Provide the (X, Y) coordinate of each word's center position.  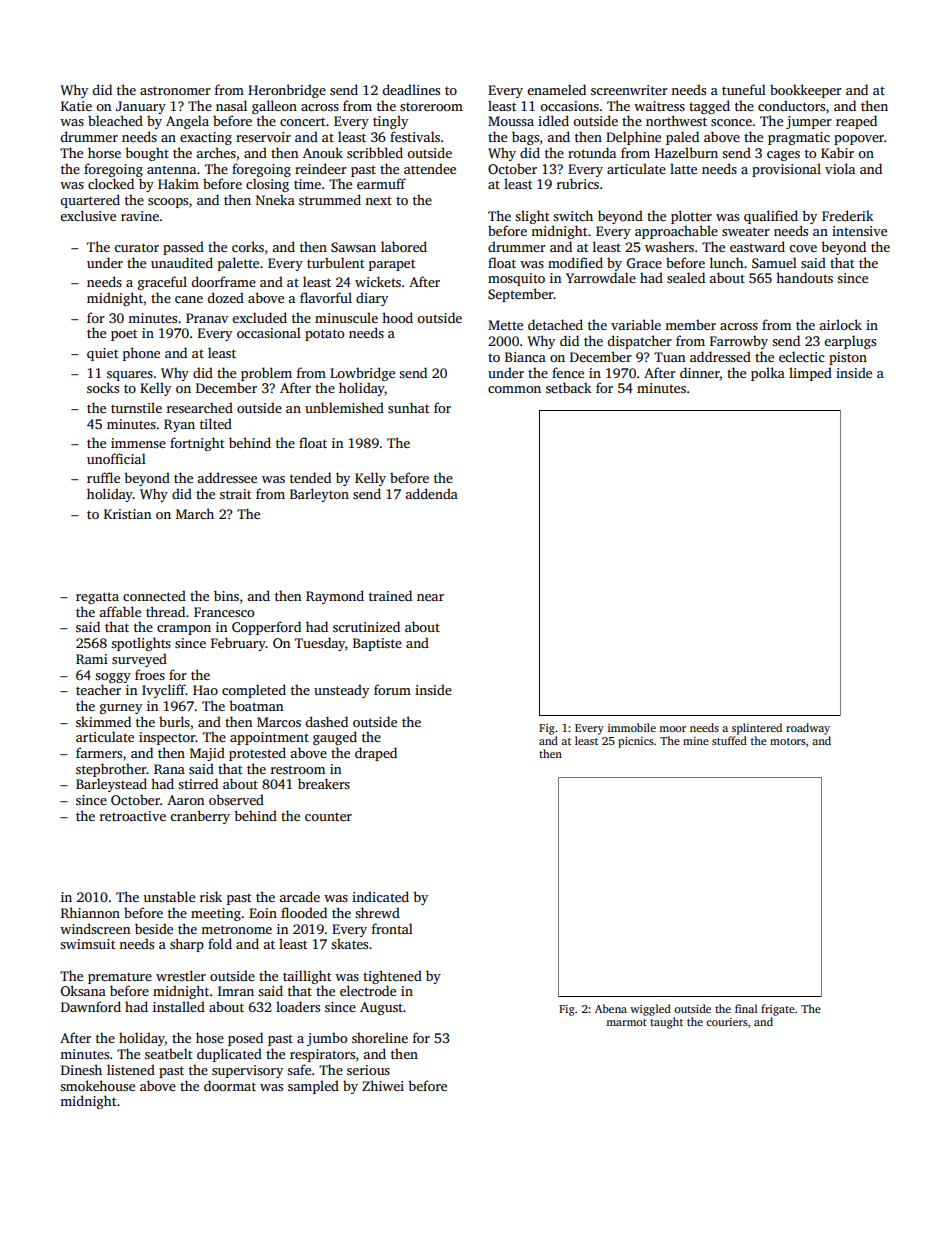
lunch (727, 262)
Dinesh (81, 1069)
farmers (99, 752)
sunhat (408, 407)
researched (200, 407)
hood (397, 317)
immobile (632, 727)
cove (803, 248)
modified (575, 262)
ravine (140, 216)
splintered (757, 729)
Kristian (127, 514)
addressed (720, 356)
